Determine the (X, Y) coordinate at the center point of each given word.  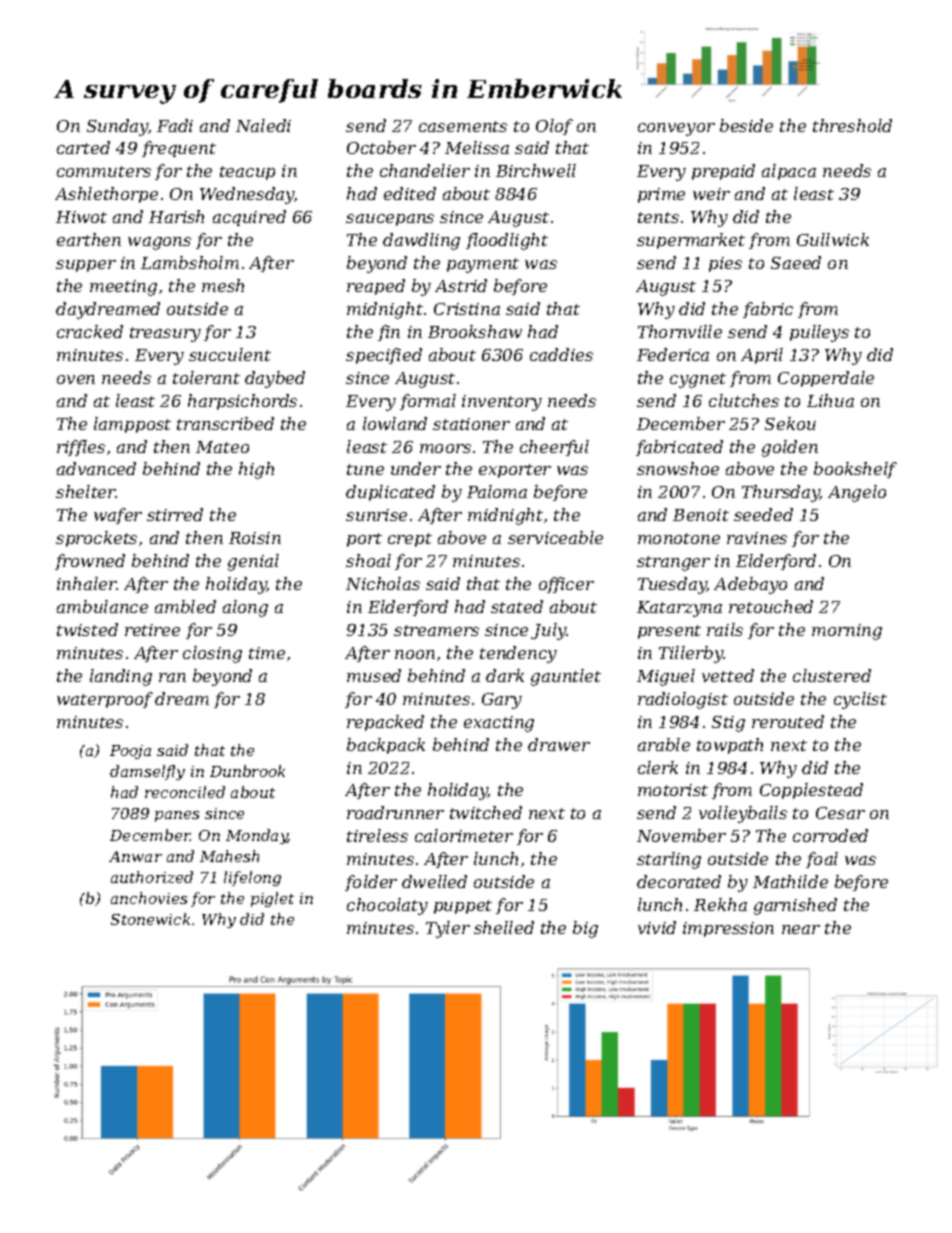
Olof (554, 127)
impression (728, 929)
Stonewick (150, 919)
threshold (852, 125)
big (585, 929)
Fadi (175, 125)
